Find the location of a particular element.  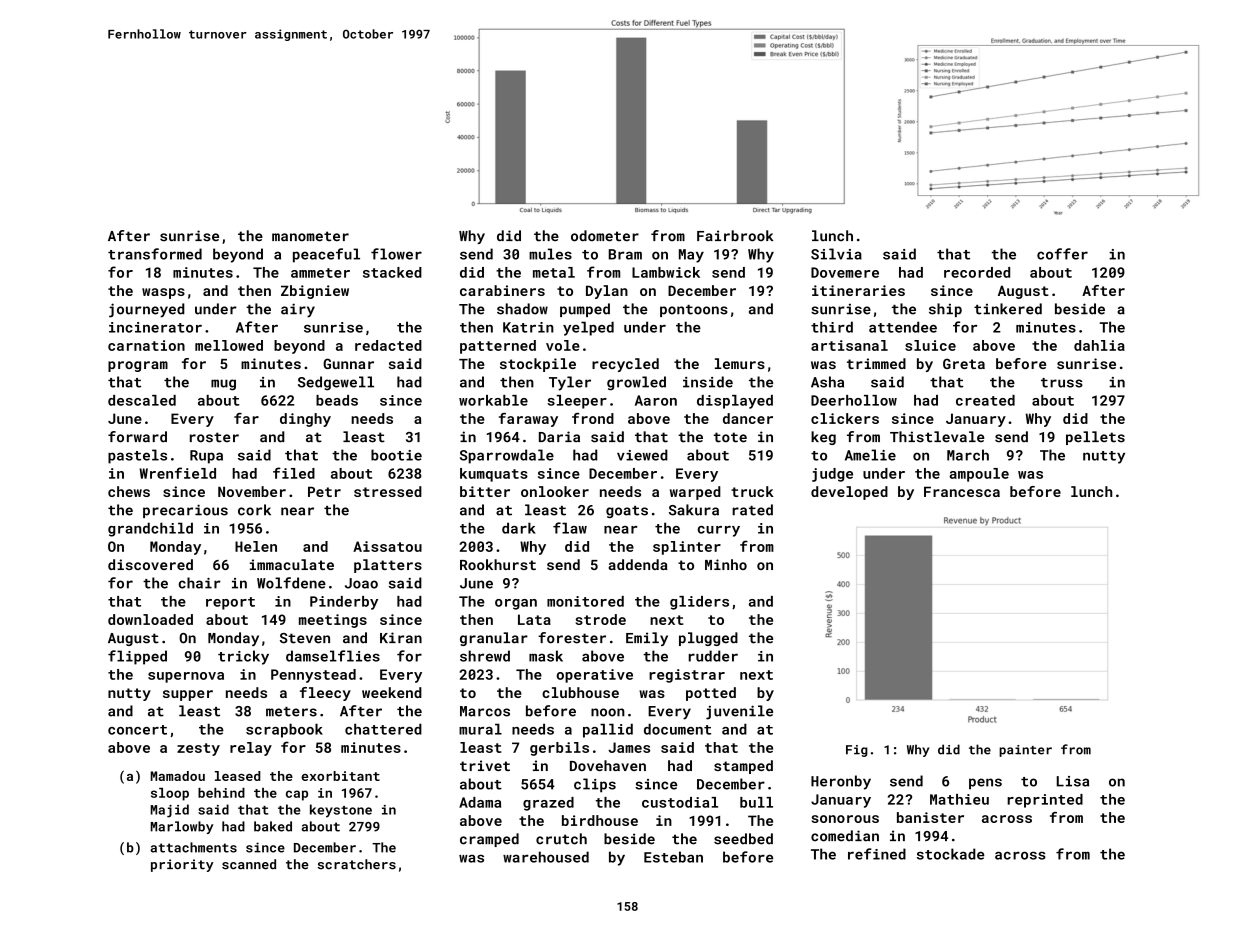

gliders is located at coordinates (699, 603).
